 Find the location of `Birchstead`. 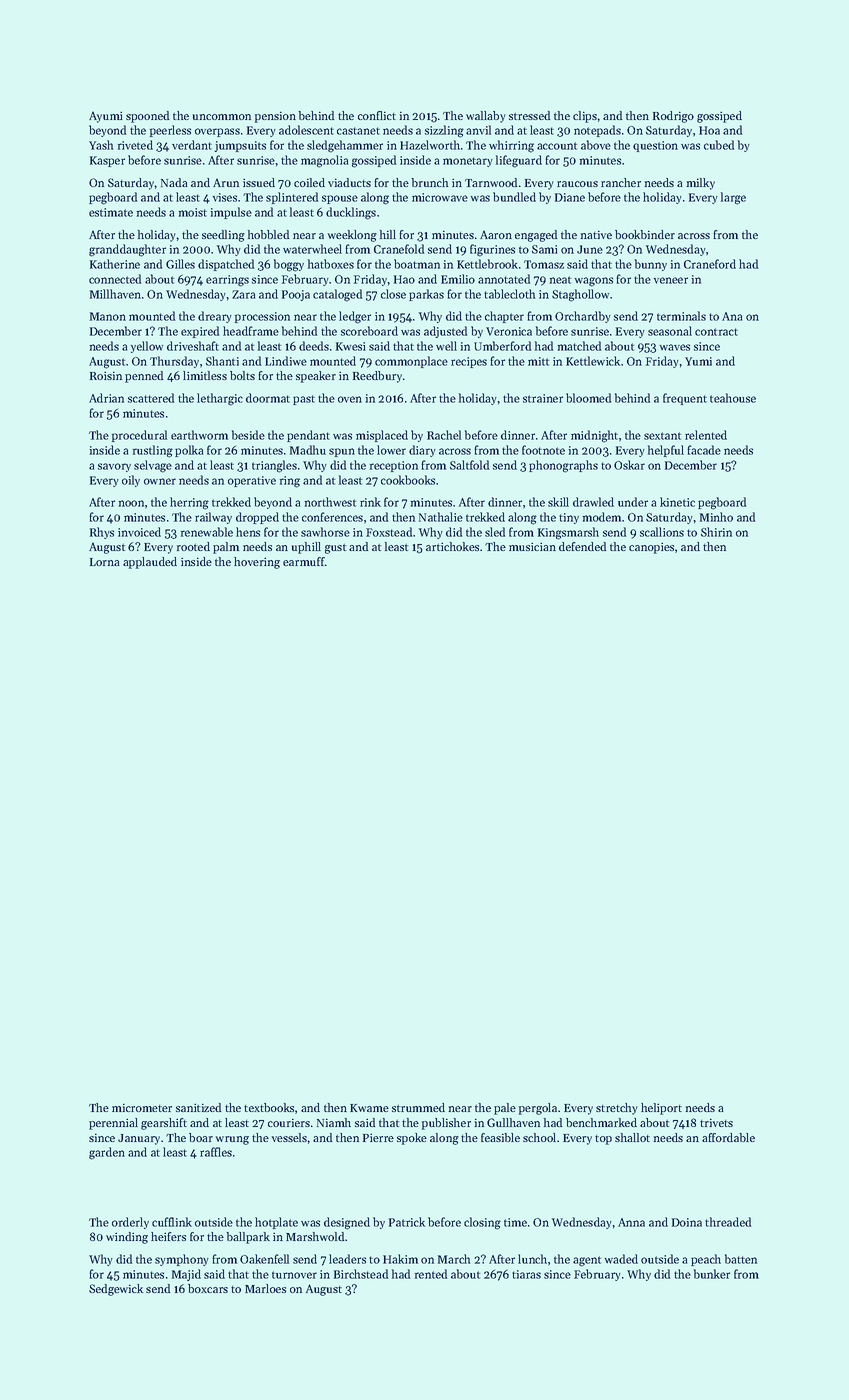

Birchstead is located at coordinates (361, 1274).
